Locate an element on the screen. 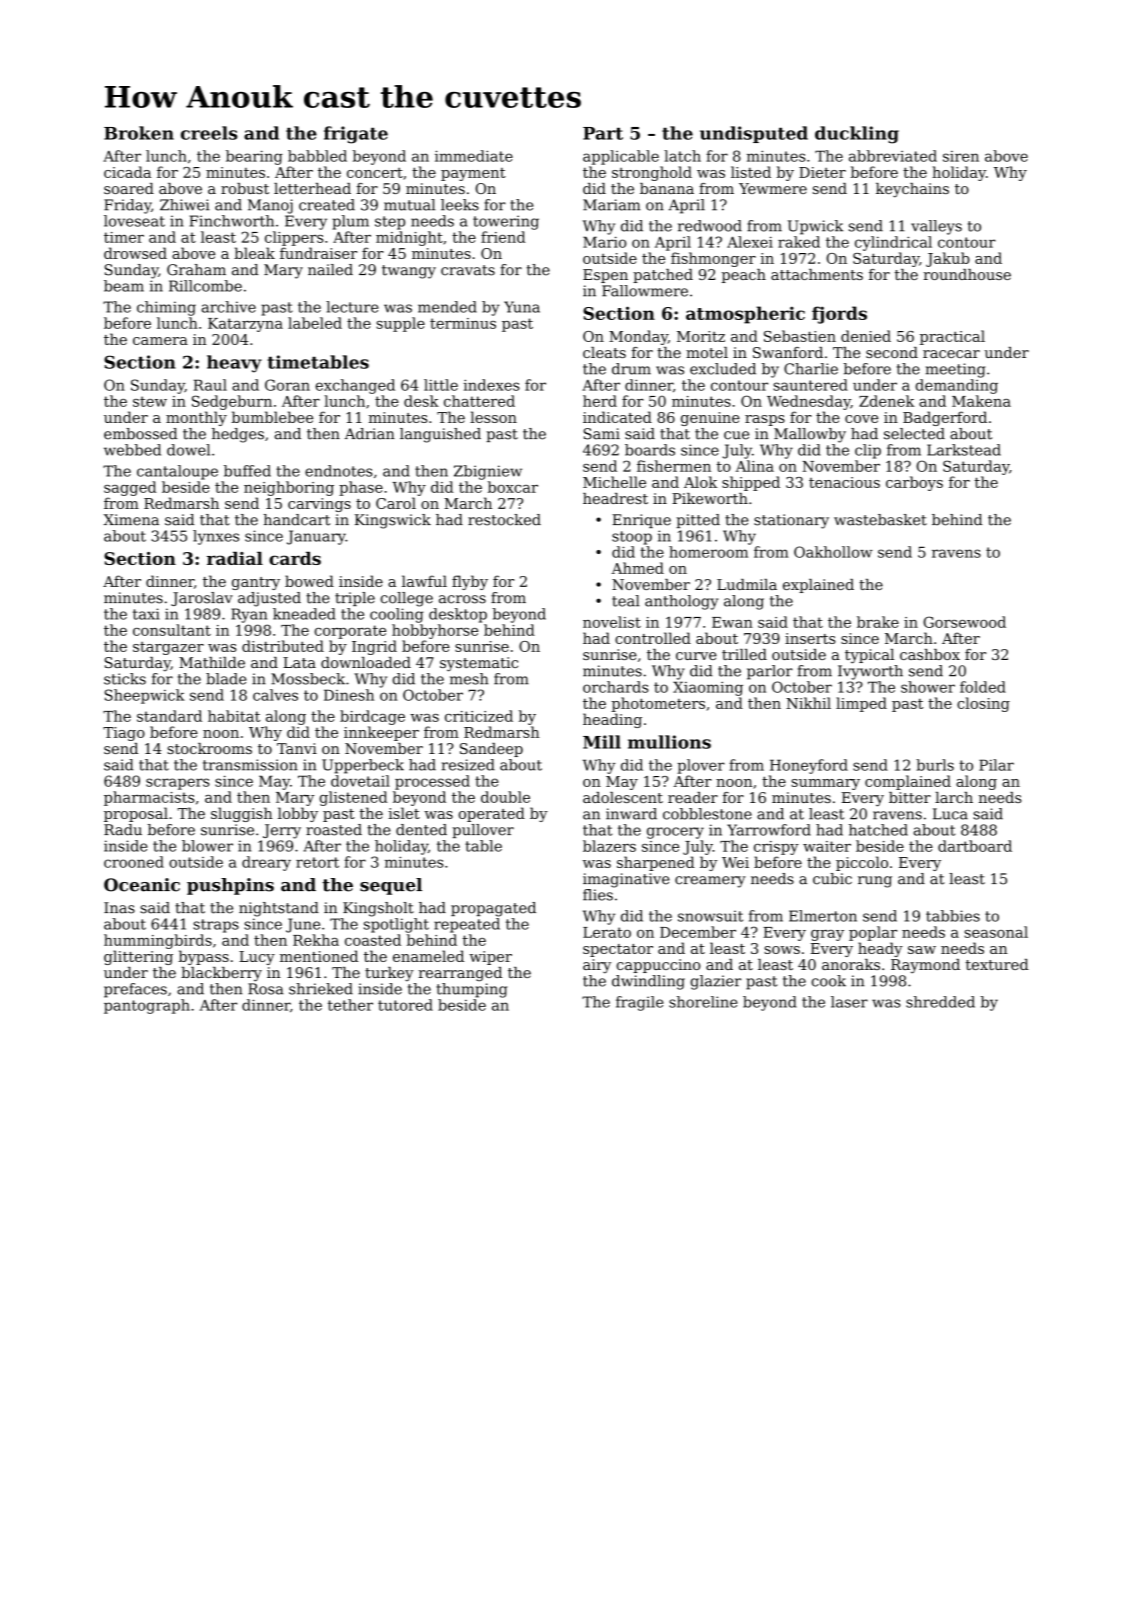  flyby is located at coordinates (470, 582).
